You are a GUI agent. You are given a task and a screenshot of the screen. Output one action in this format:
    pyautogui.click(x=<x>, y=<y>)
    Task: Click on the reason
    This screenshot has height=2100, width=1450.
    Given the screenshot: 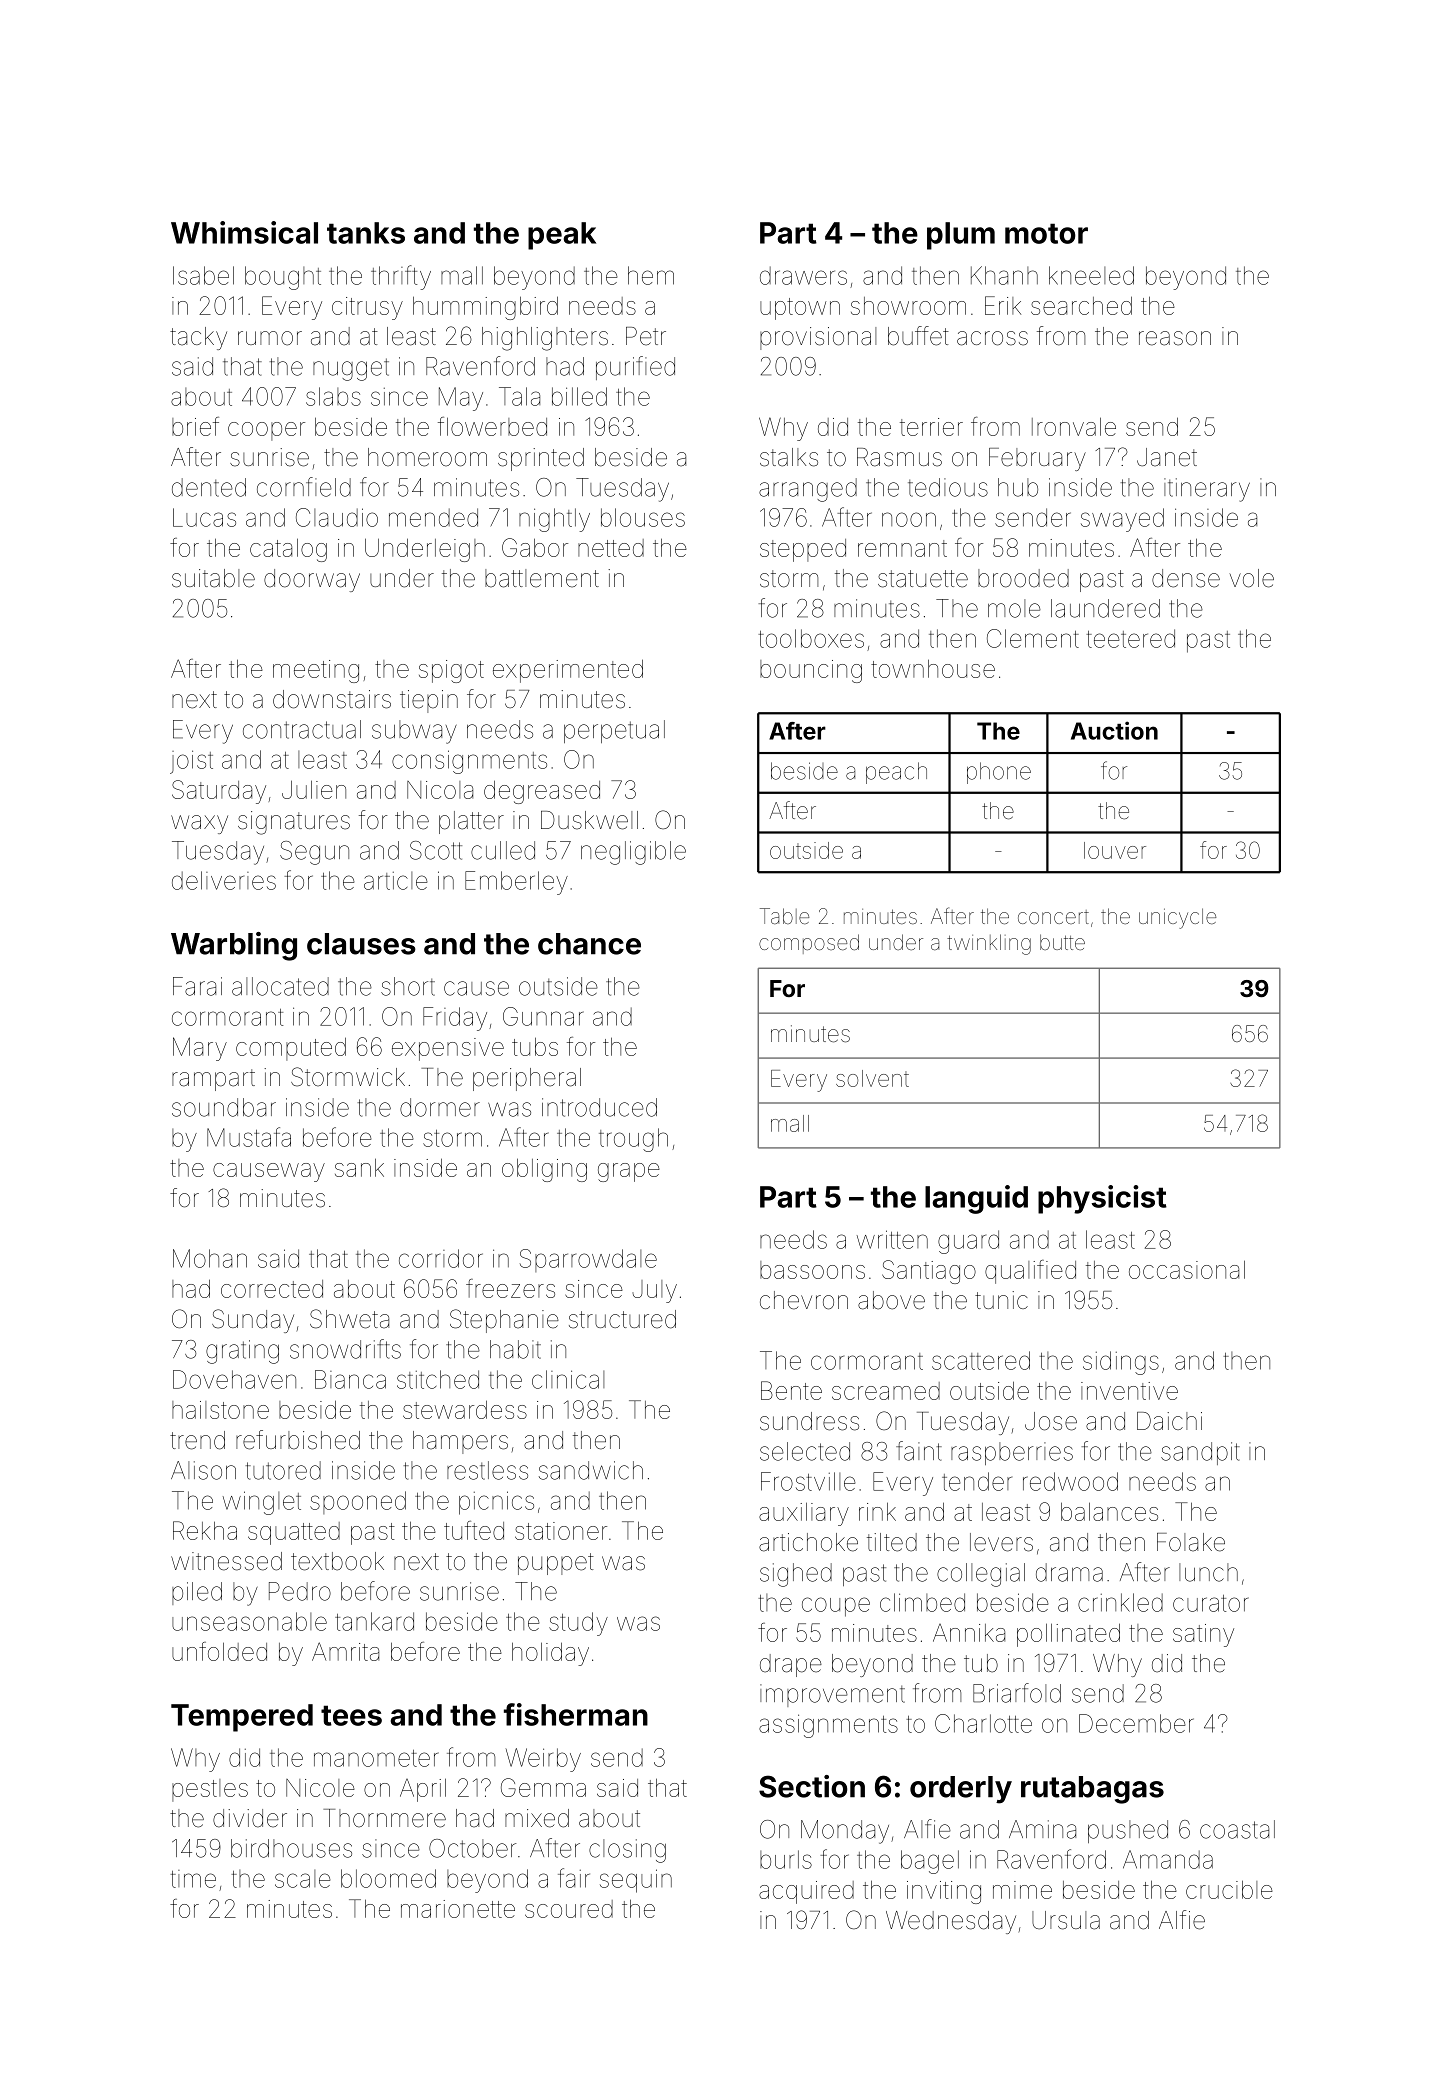 What is the action you would take?
    pyautogui.click(x=1175, y=338)
